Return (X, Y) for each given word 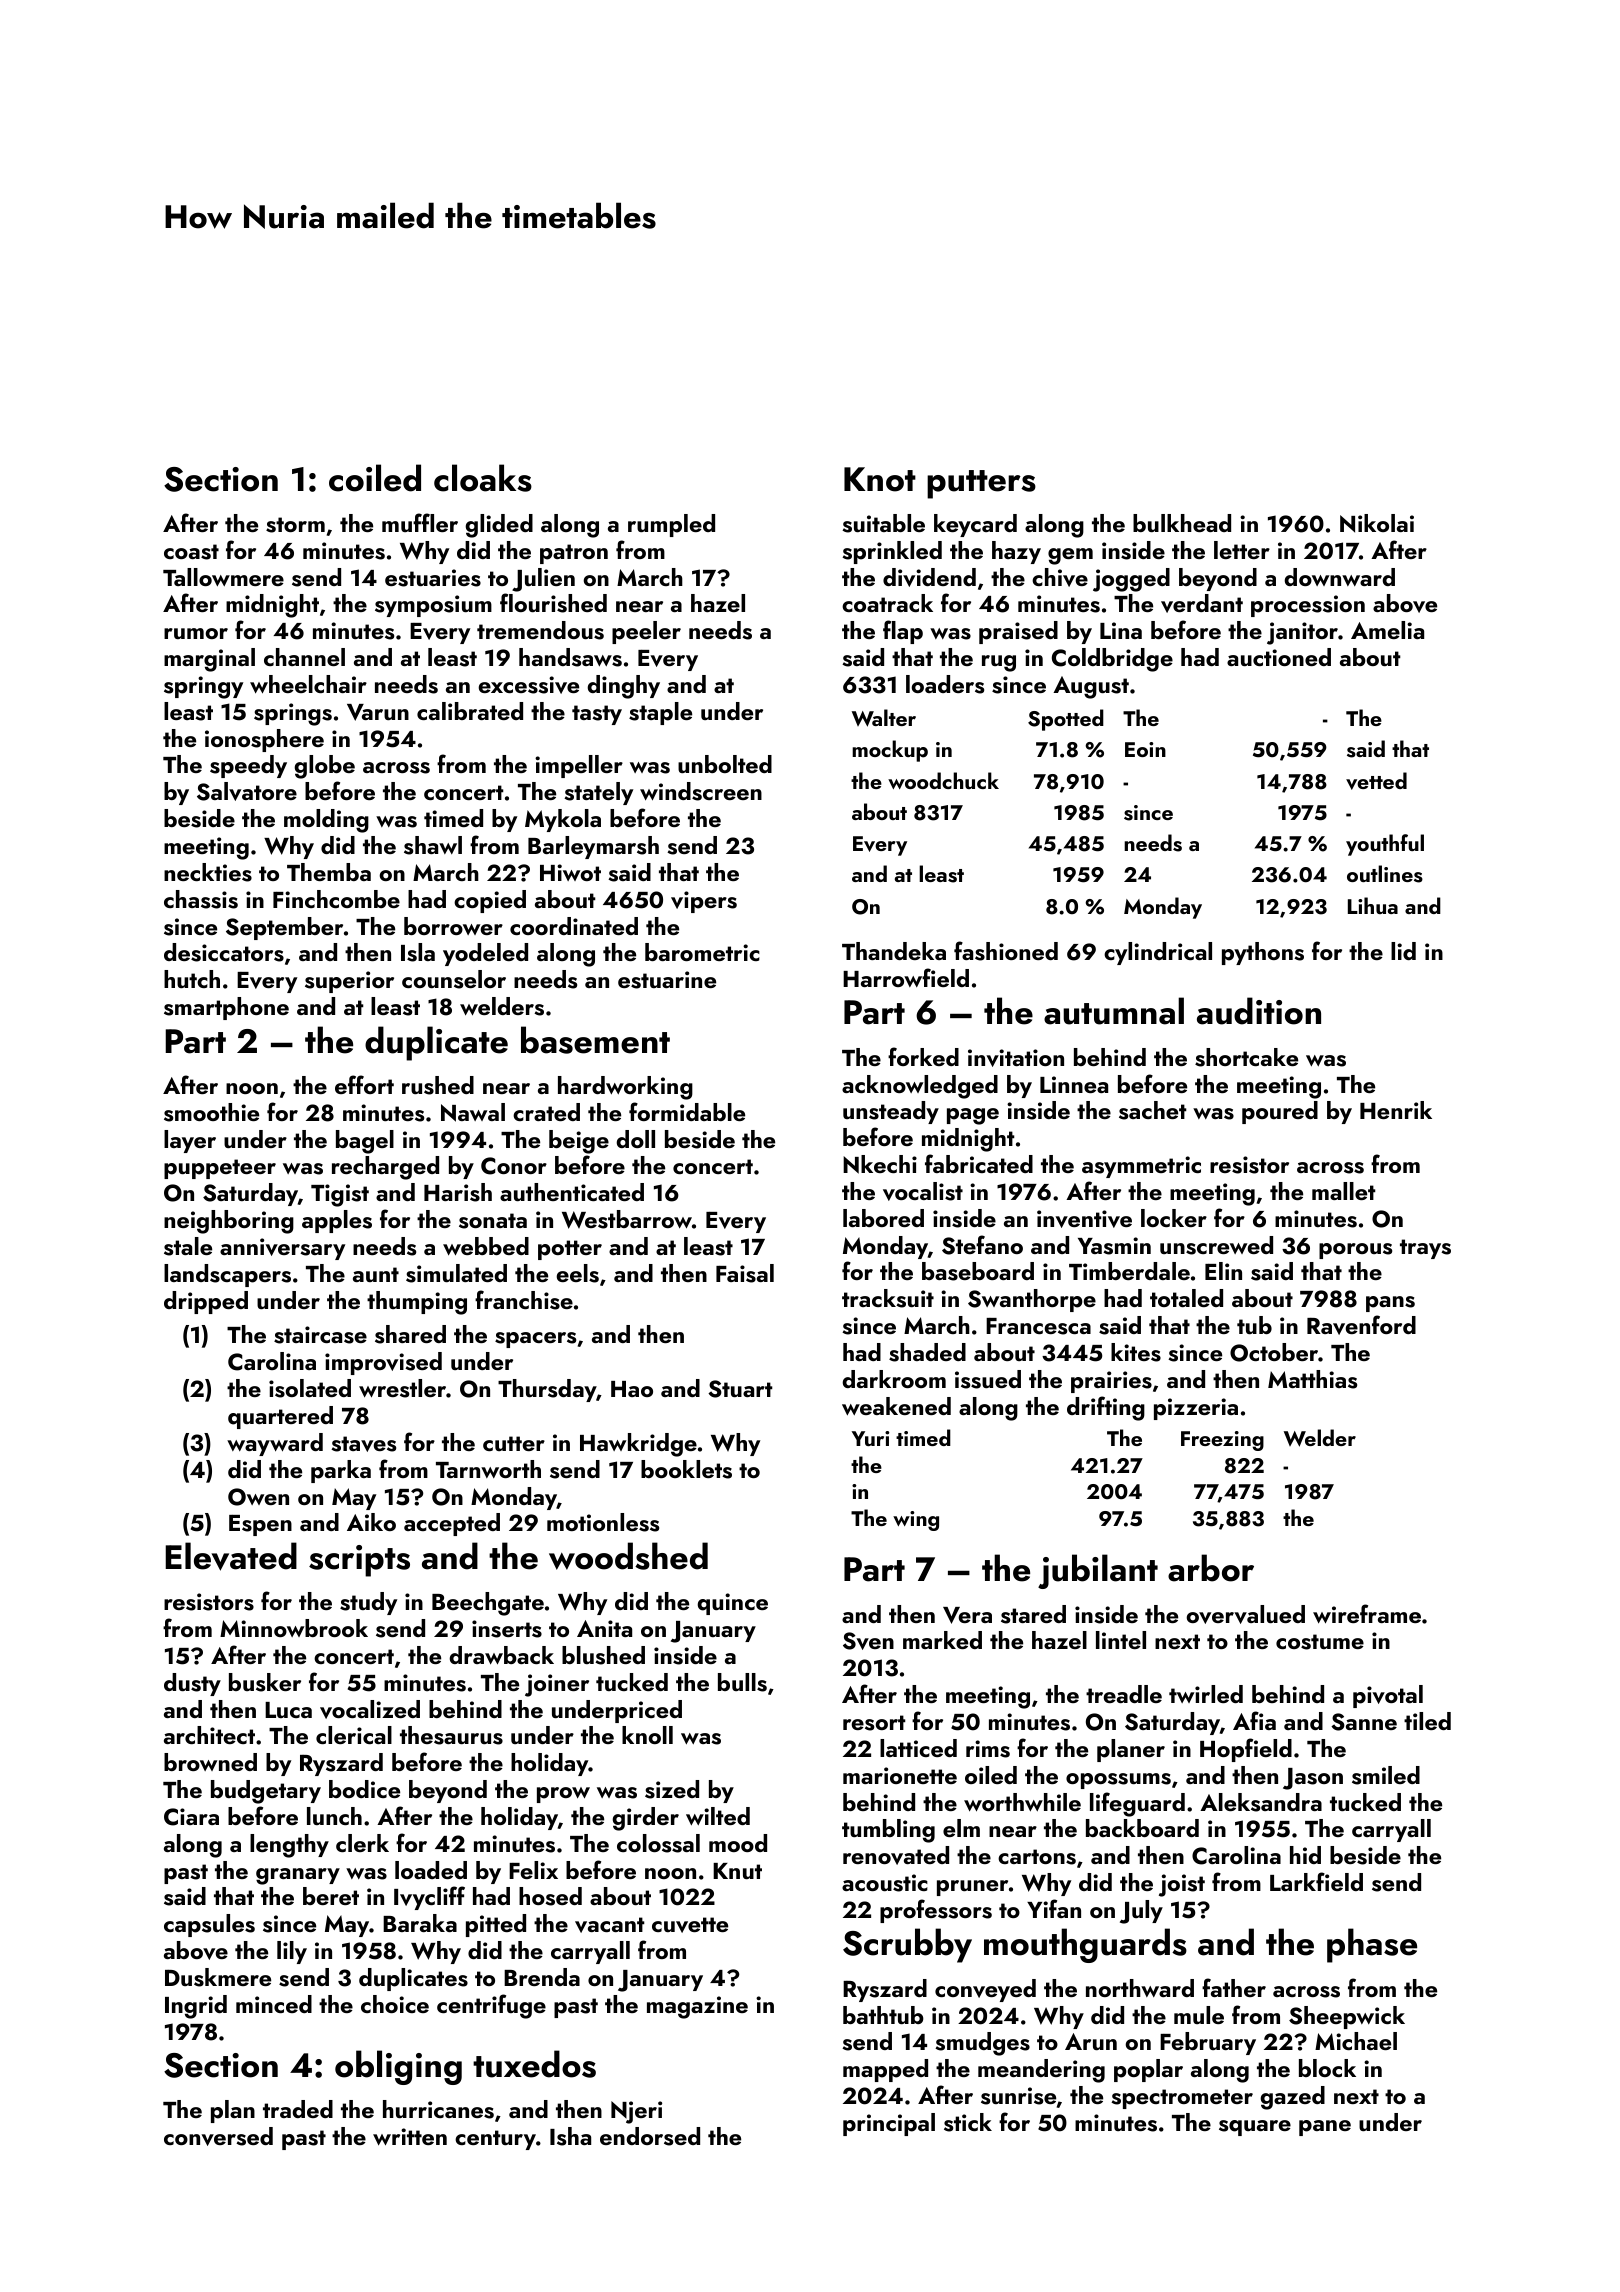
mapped (885, 2070)
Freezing (1222, 1441)
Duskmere (218, 1977)
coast (191, 552)
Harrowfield (906, 977)
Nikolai (1377, 523)
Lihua (1373, 905)
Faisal (745, 1273)
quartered (280, 1417)
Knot (880, 479)
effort (364, 1084)
